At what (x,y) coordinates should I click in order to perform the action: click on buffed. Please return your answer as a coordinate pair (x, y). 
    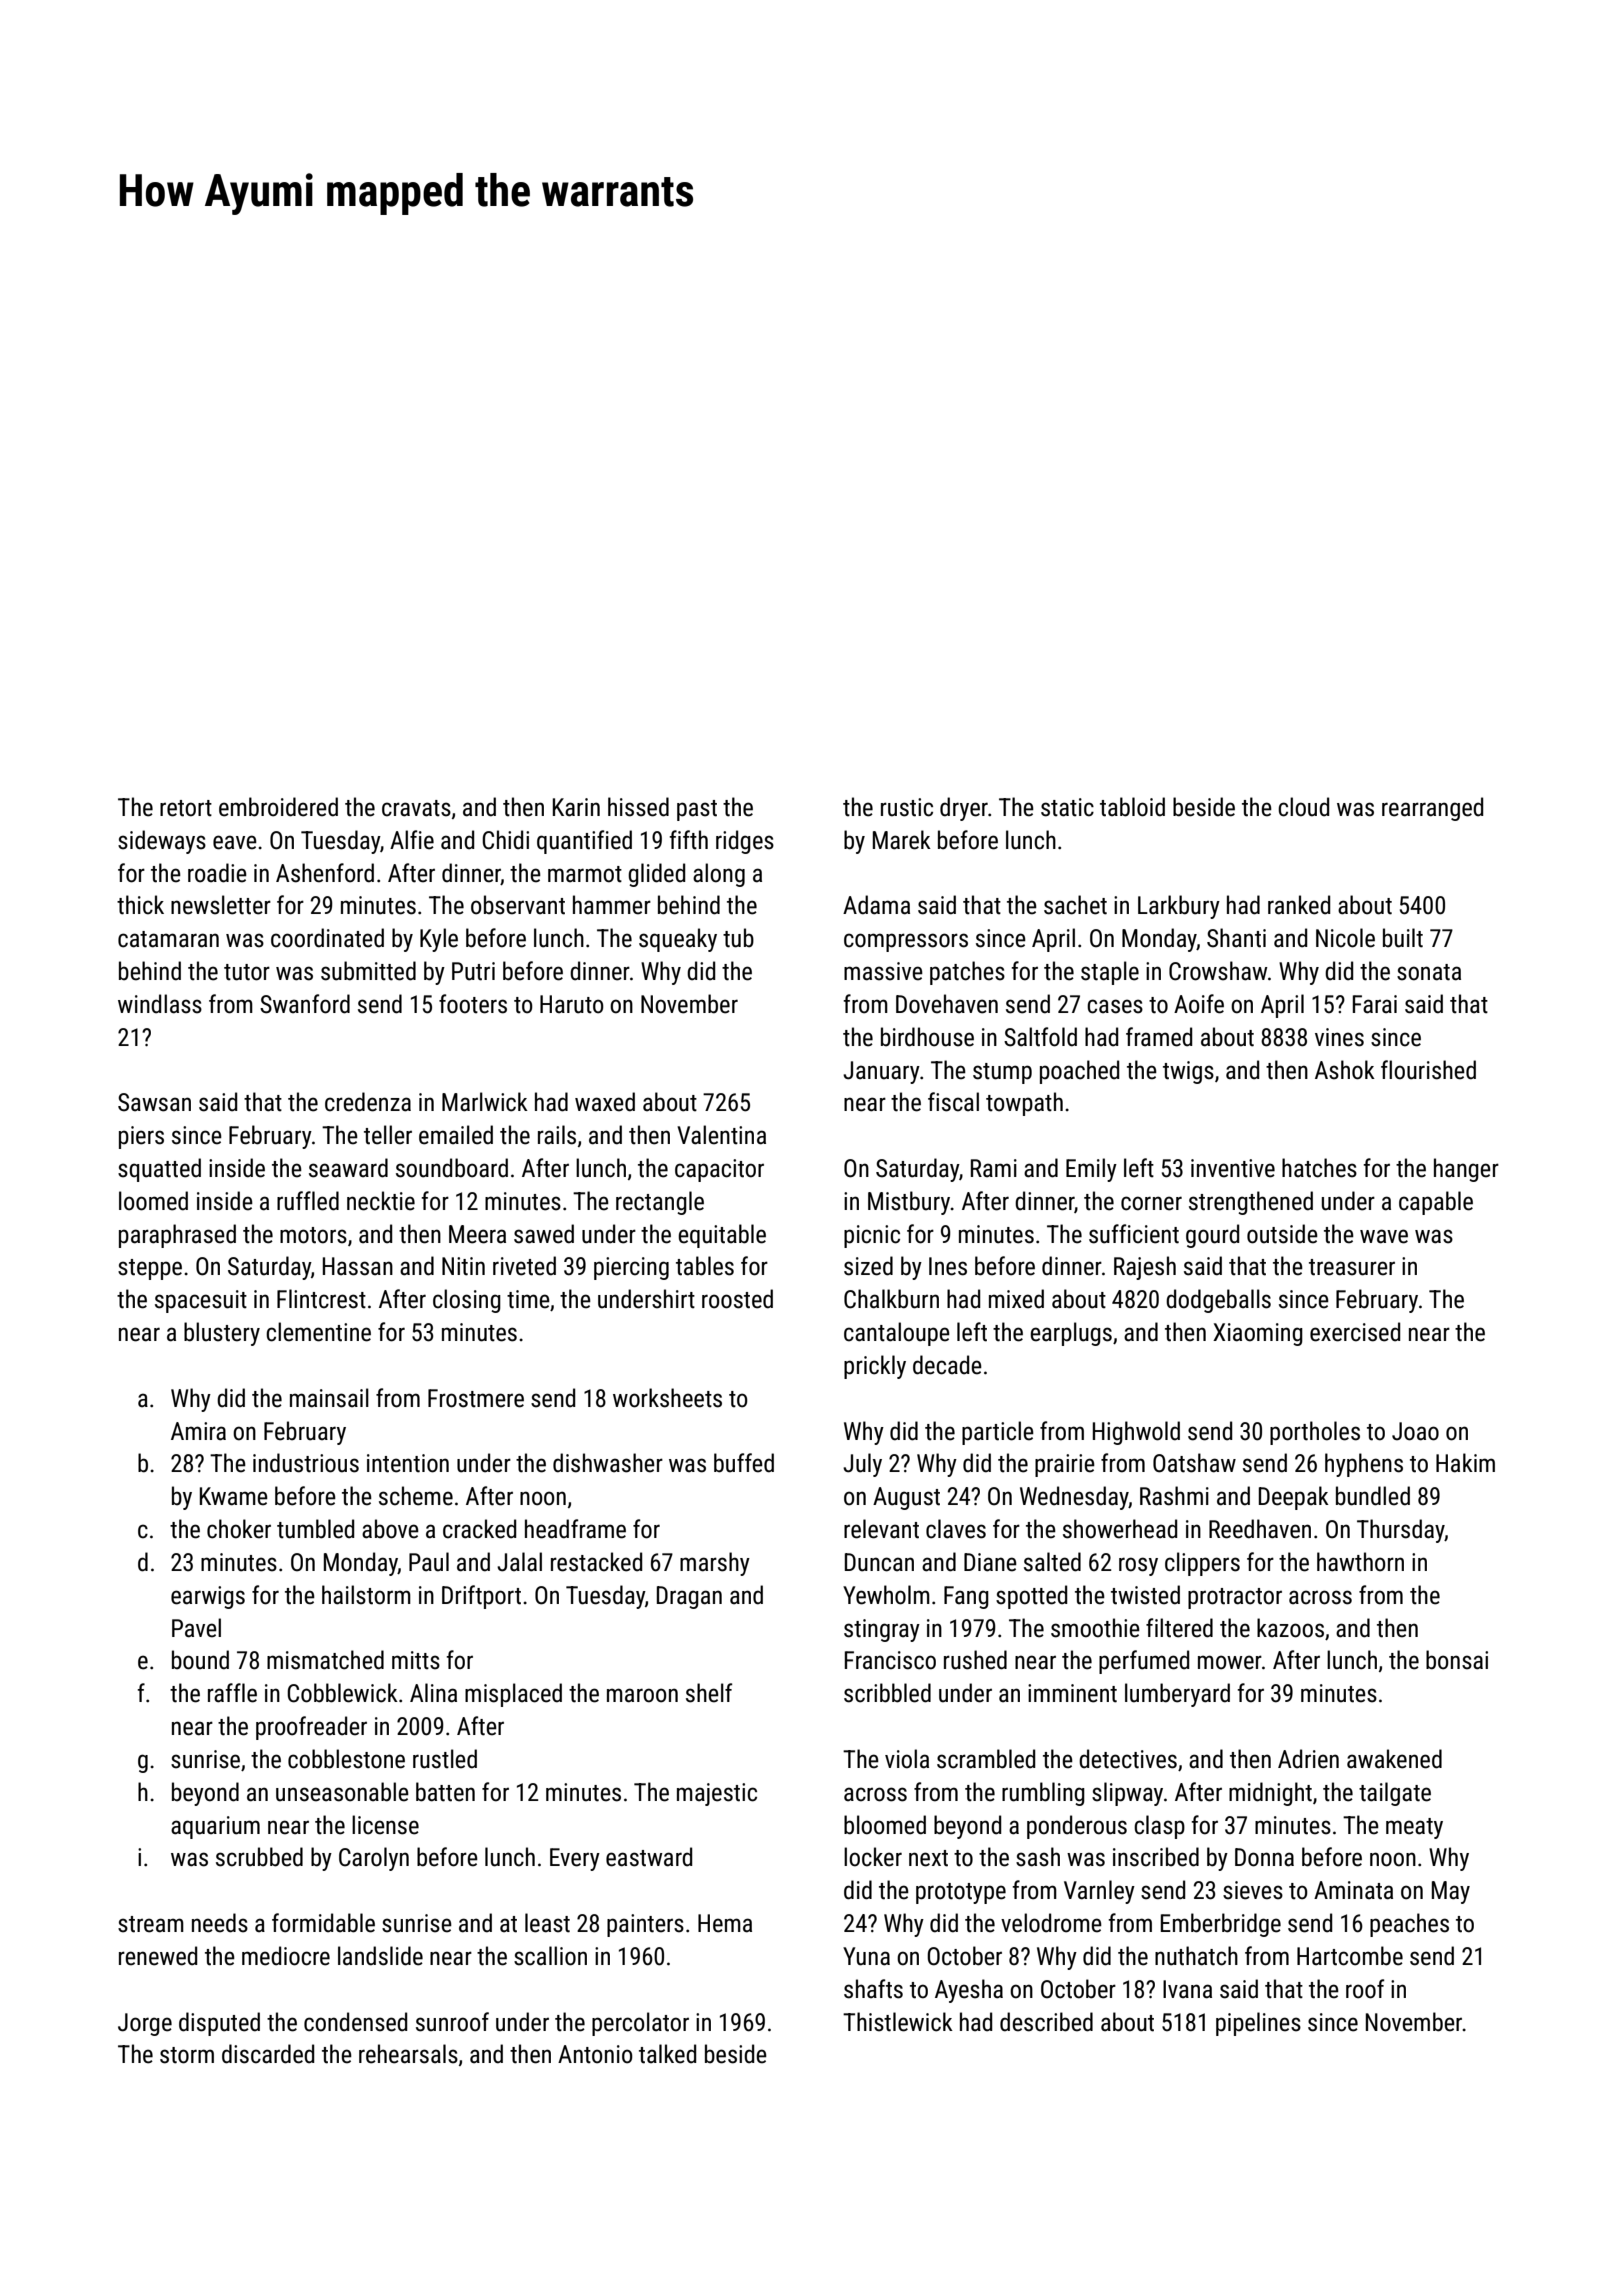
    Looking at the image, I should click on (744, 1463).
